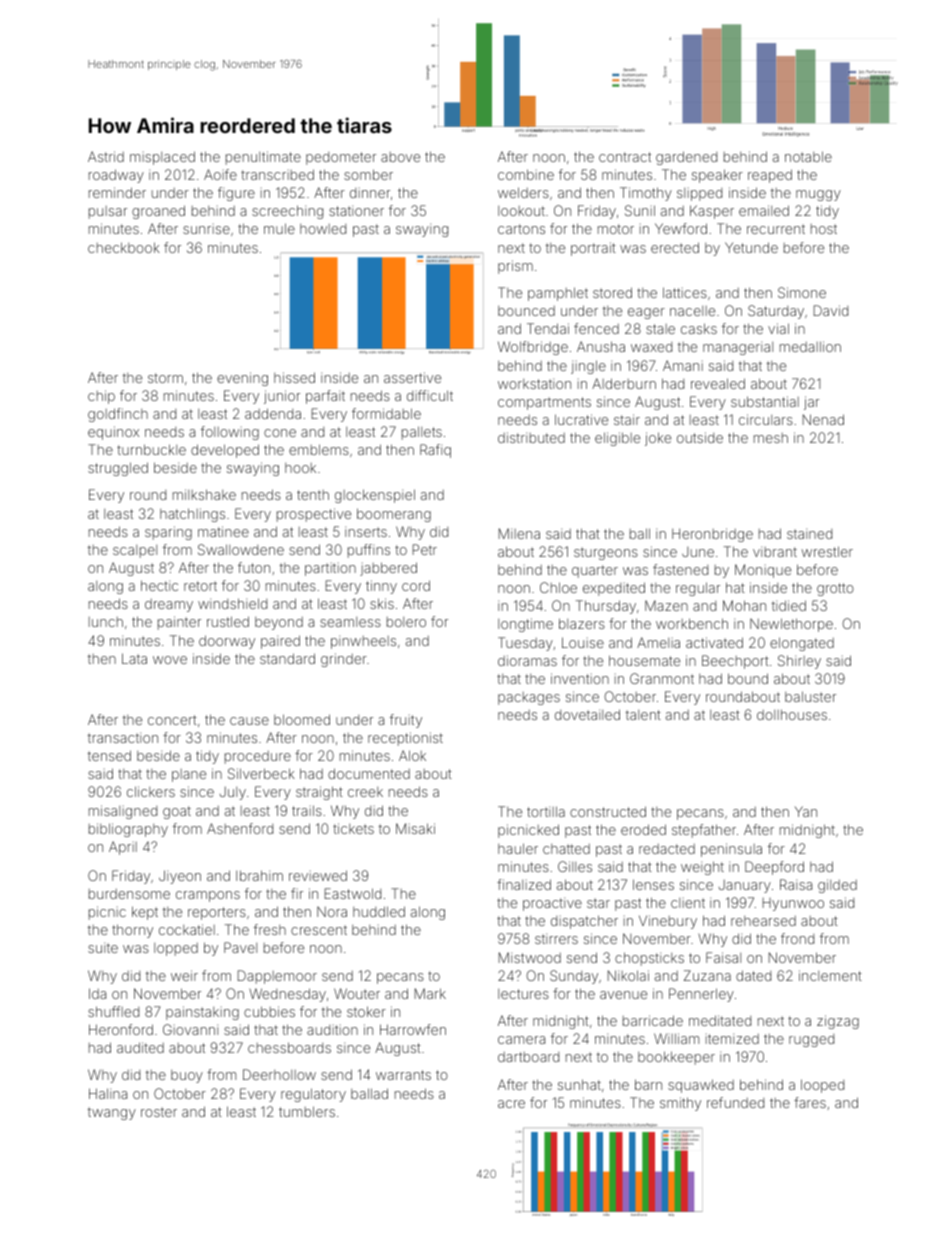 Image resolution: width=952 pixels, height=1233 pixels. Describe the element at coordinates (683, 365) in the screenshot. I see `Amani` at that location.
